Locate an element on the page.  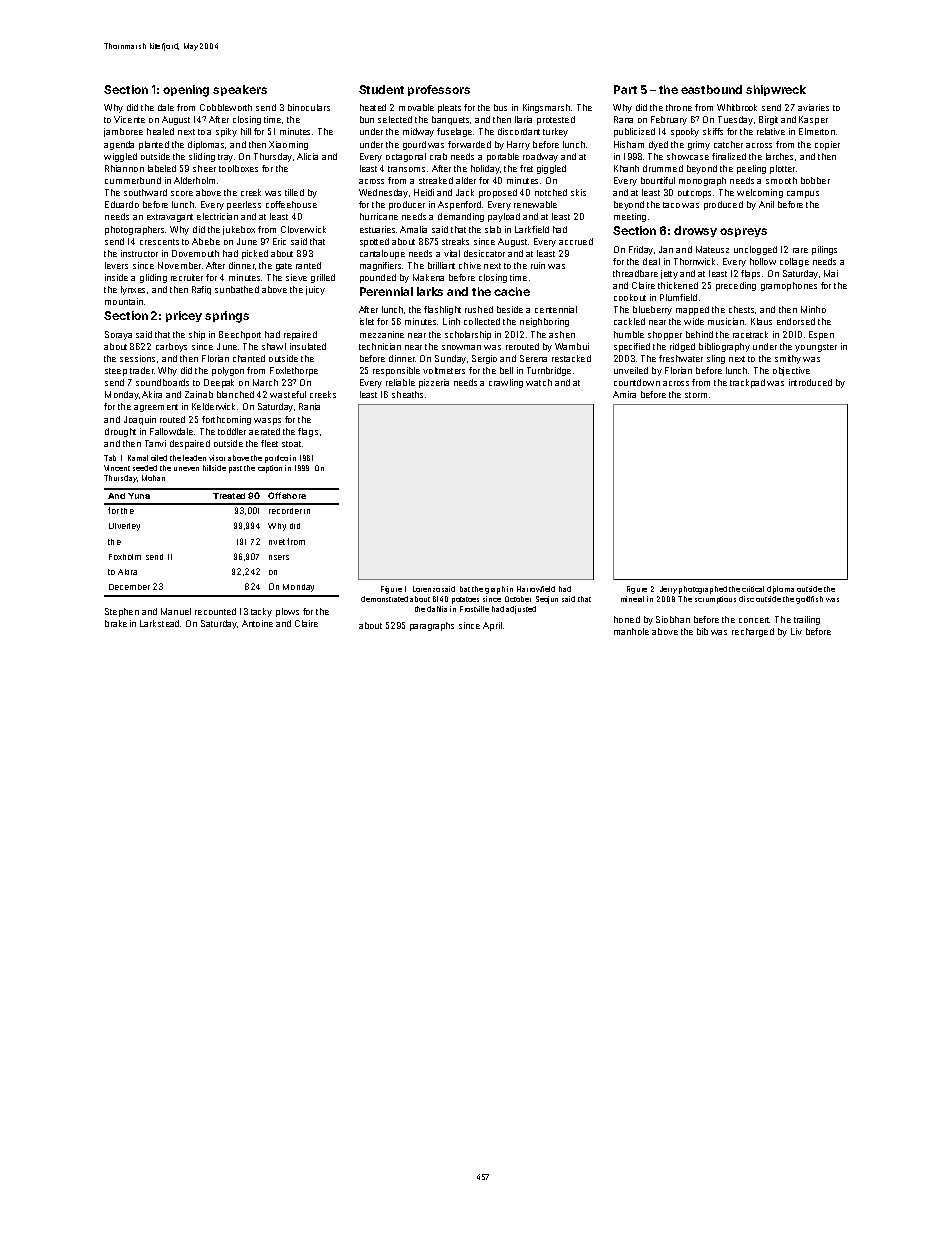
eastbound is located at coordinates (711, 89).
